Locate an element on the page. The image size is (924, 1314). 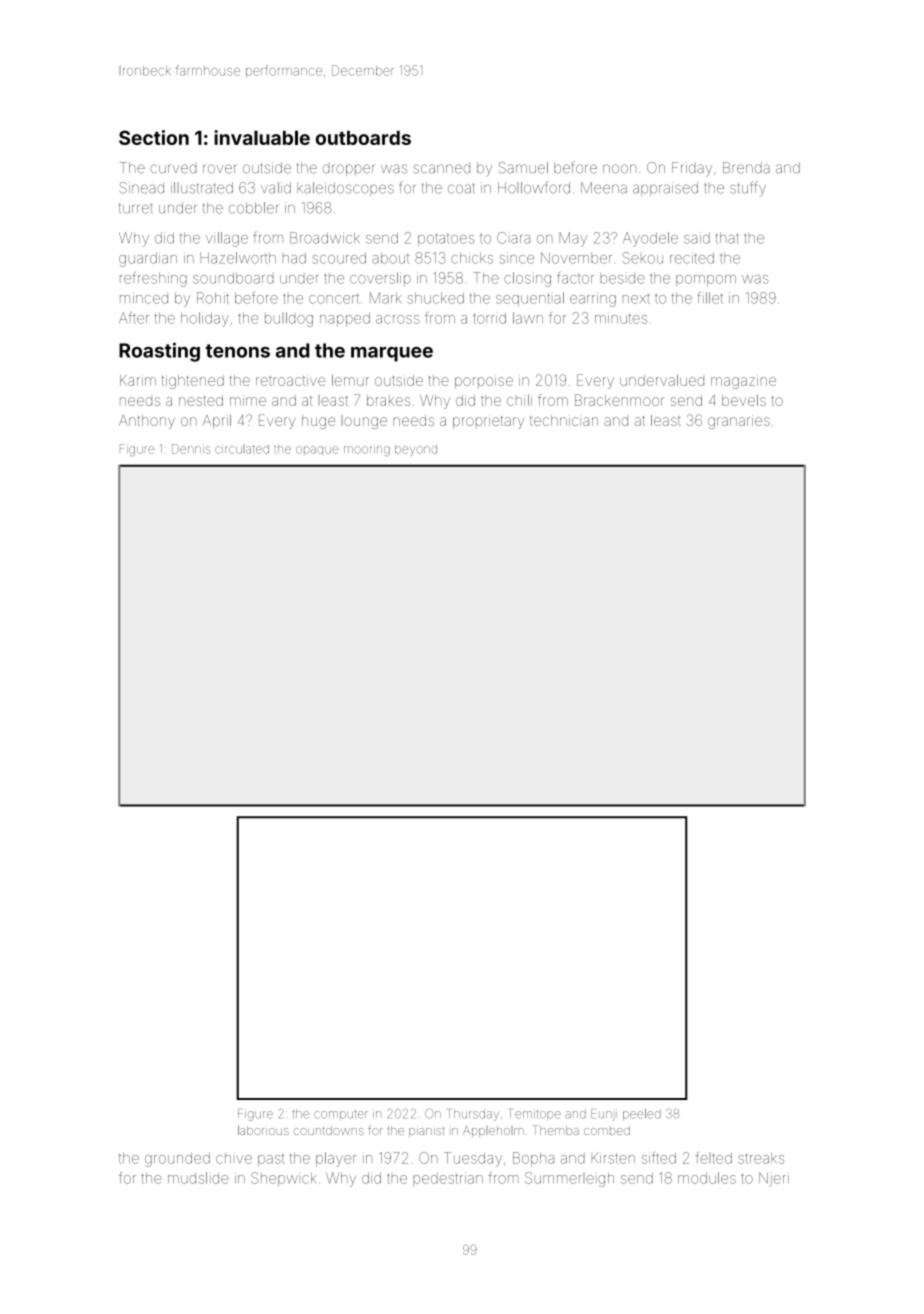
scanned is located at coordinates (441, 169).
